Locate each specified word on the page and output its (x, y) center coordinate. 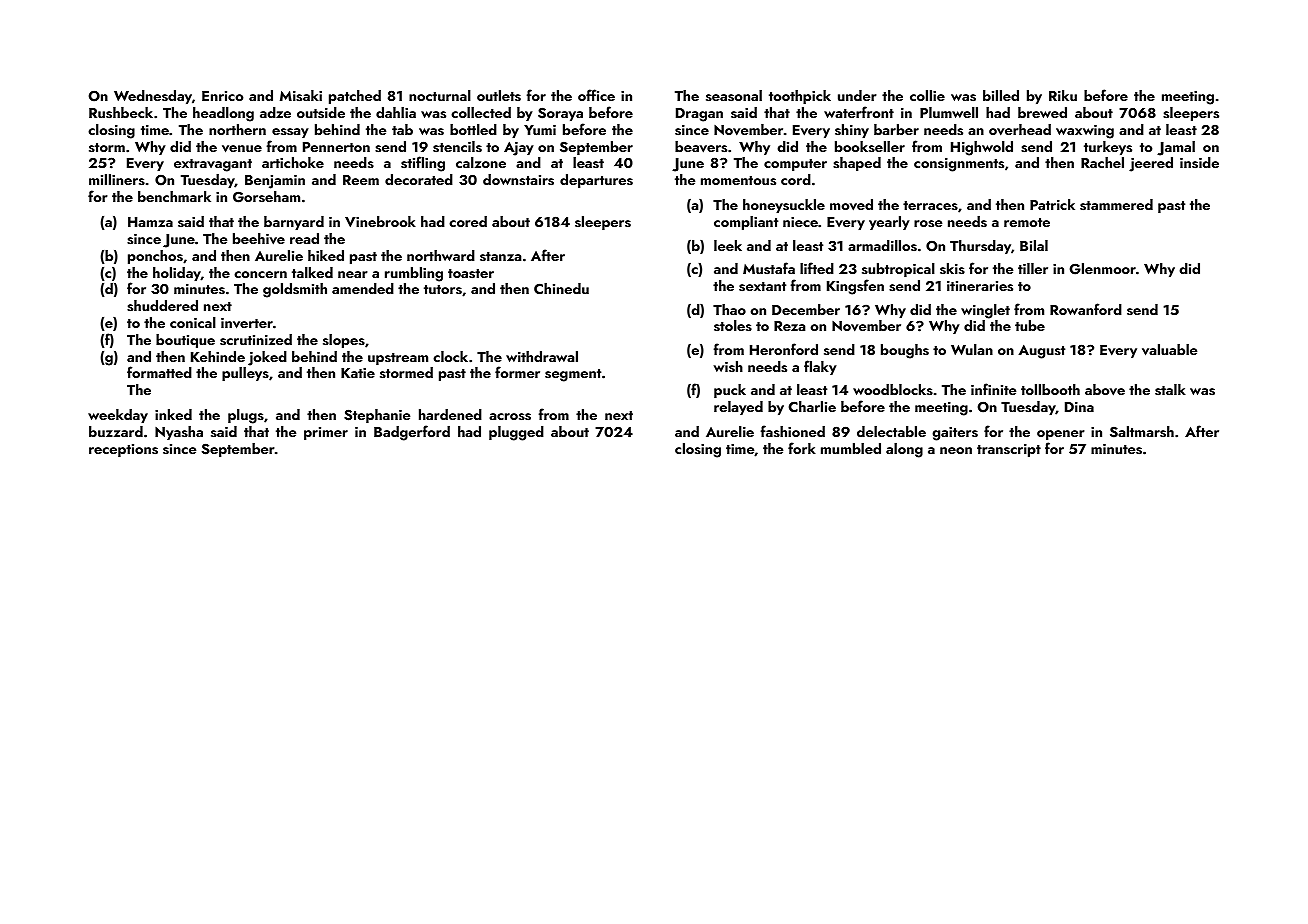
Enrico (222, 96)
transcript (1009, 450)
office (596, 95)
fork (802, 448)
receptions (123, 450)
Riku (1063, 95)
